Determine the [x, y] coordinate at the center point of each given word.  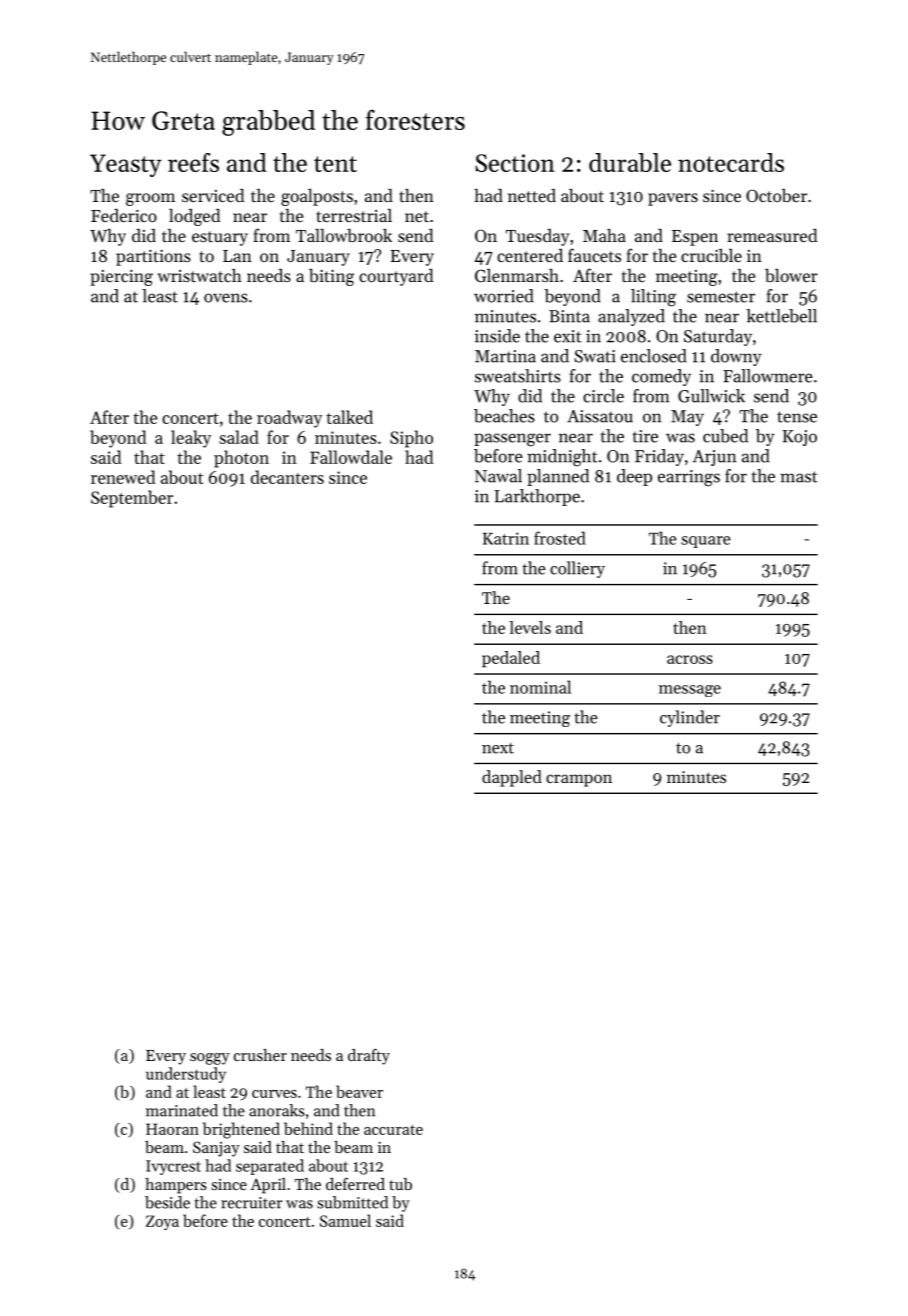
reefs [193, 162]
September [132, 499]
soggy [210, 1059]
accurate [393, 1130]
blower [791, 275]
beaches [504, 416]
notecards [731, 162]
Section [515, 163]
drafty [369, 1056]
